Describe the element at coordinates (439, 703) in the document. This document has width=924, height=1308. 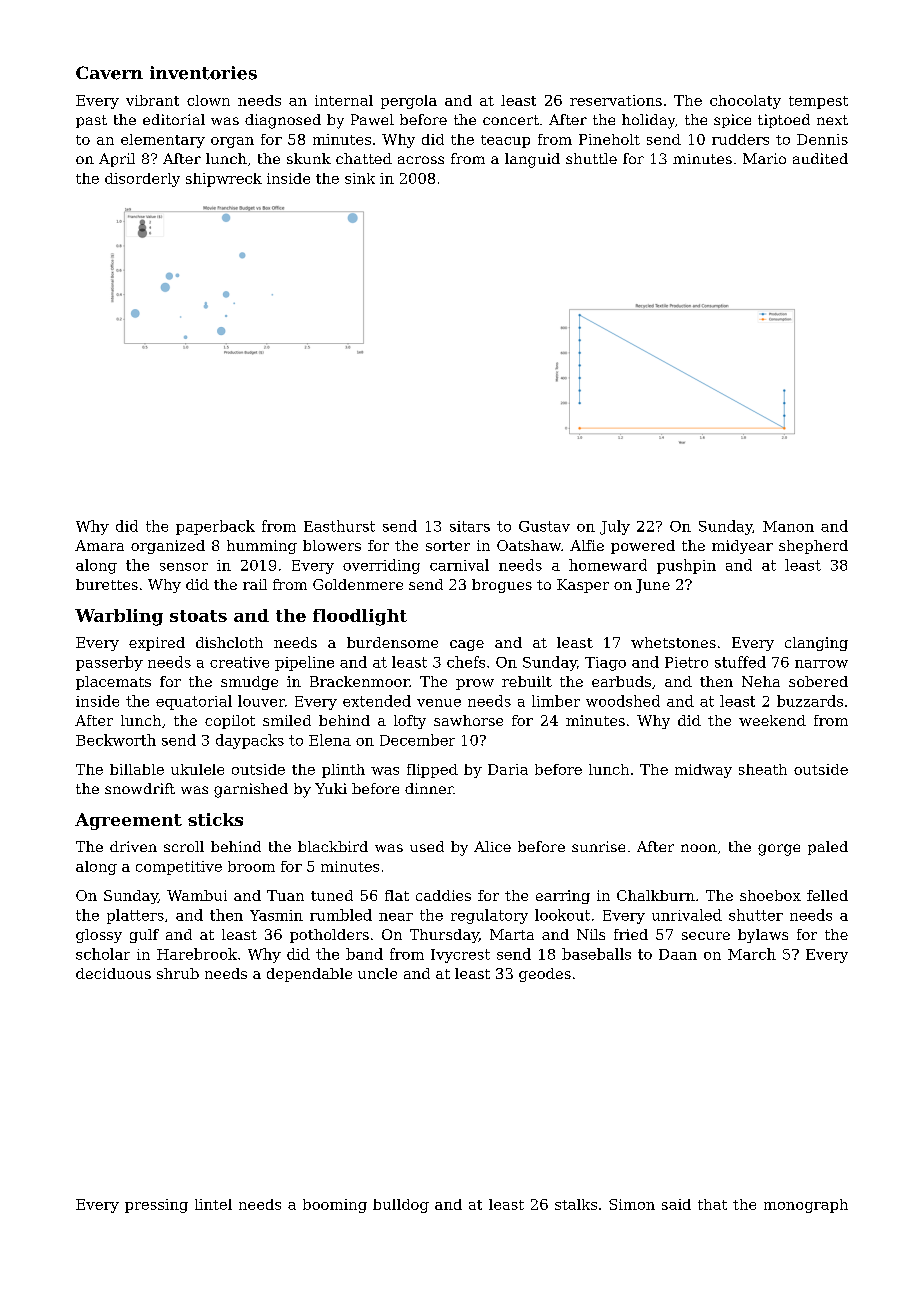
I see `venue` at that location.
